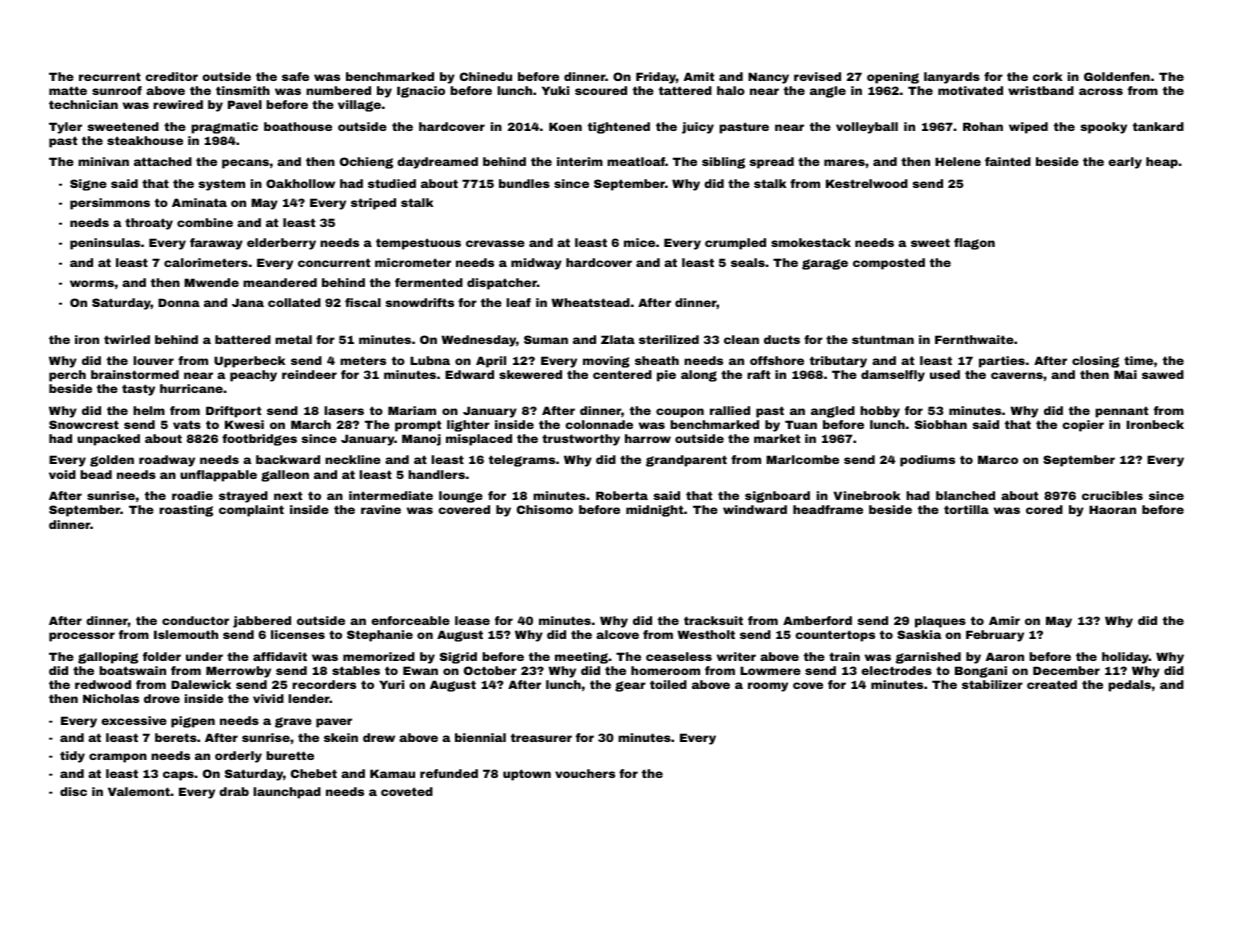 The width and height of the screenshot is (1233, 952). I want to click on berets, so click(176, 737).
